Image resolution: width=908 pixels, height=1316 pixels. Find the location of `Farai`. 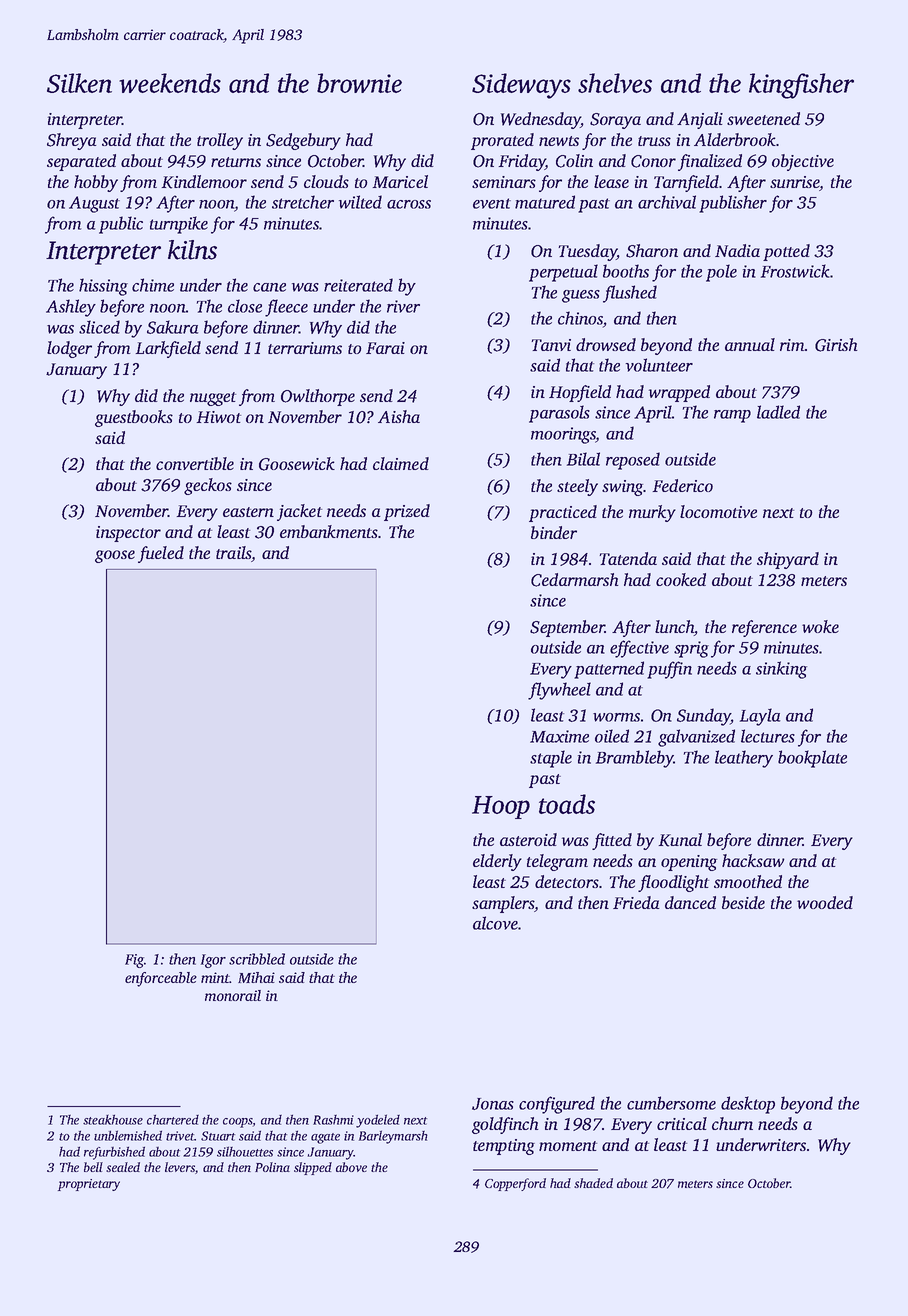

Farai is located at coordinates (385, 348).
